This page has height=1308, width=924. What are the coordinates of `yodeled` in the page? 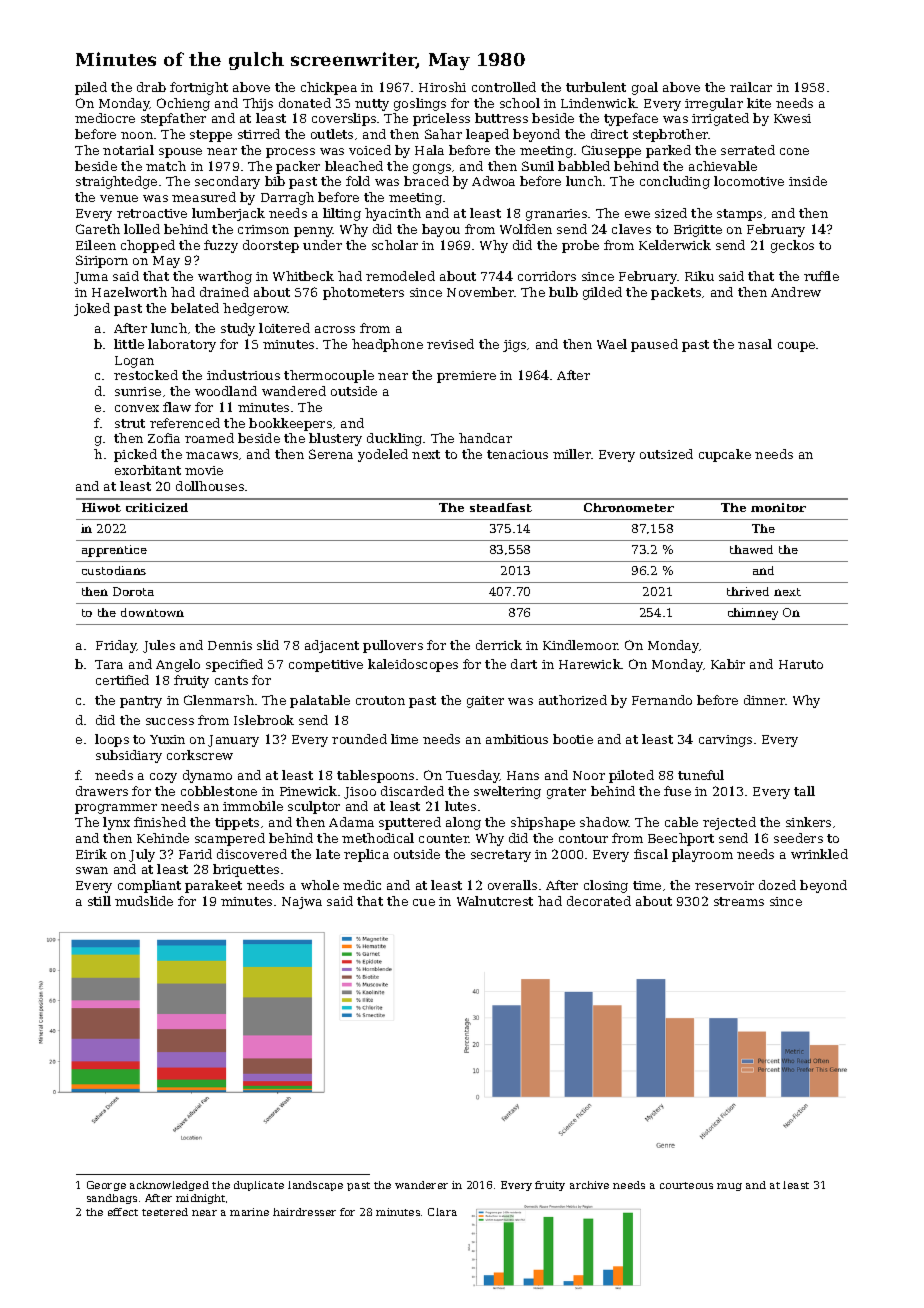 It's located at (383, 455).
